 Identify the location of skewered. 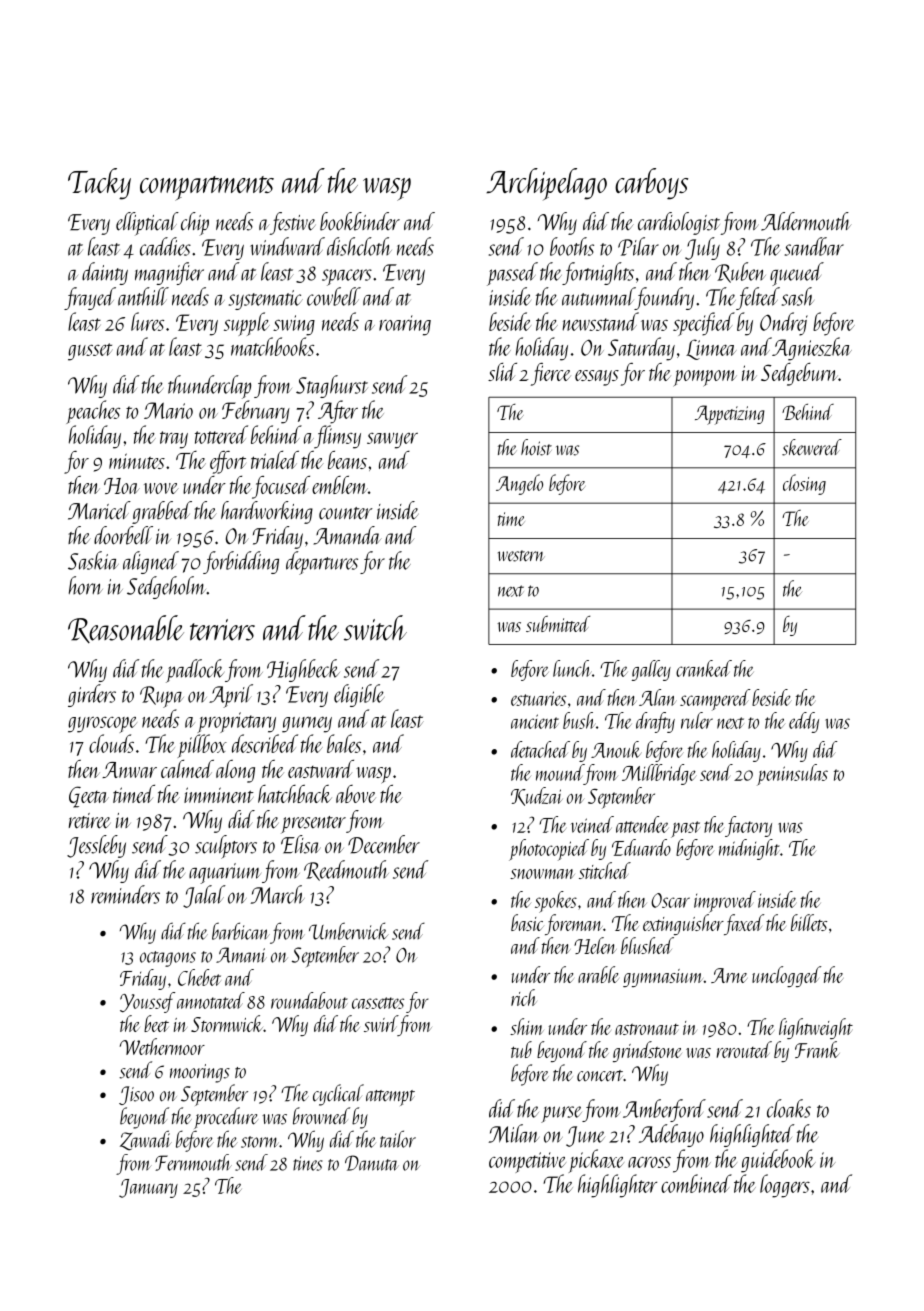
(812, 447).
